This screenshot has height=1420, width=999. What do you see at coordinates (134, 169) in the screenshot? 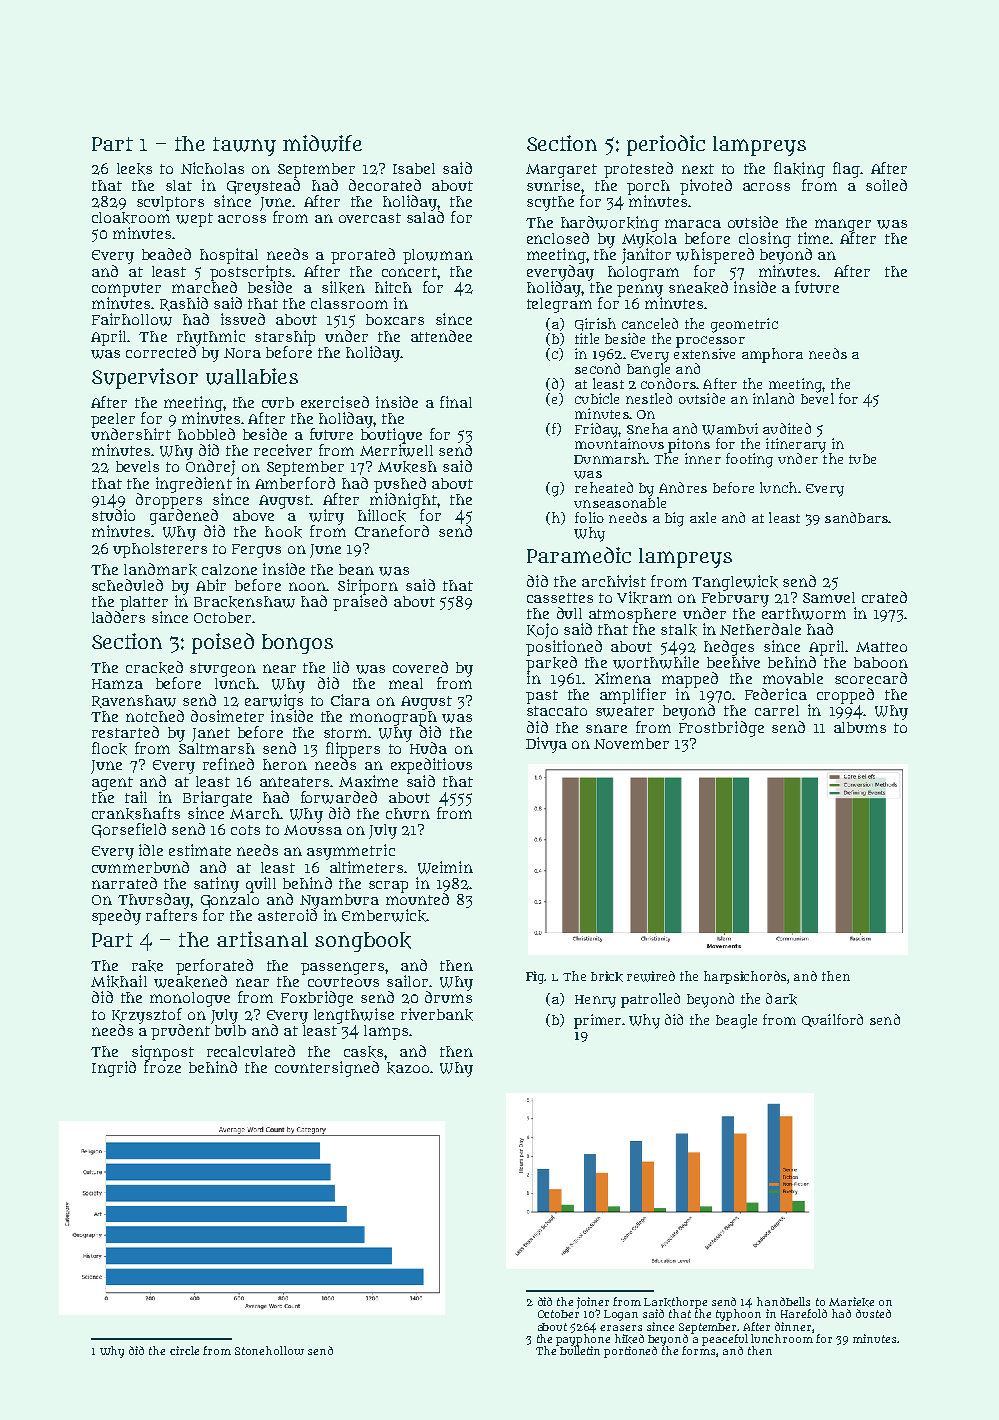
I see `leeks` at bounding box center [134, 169].
